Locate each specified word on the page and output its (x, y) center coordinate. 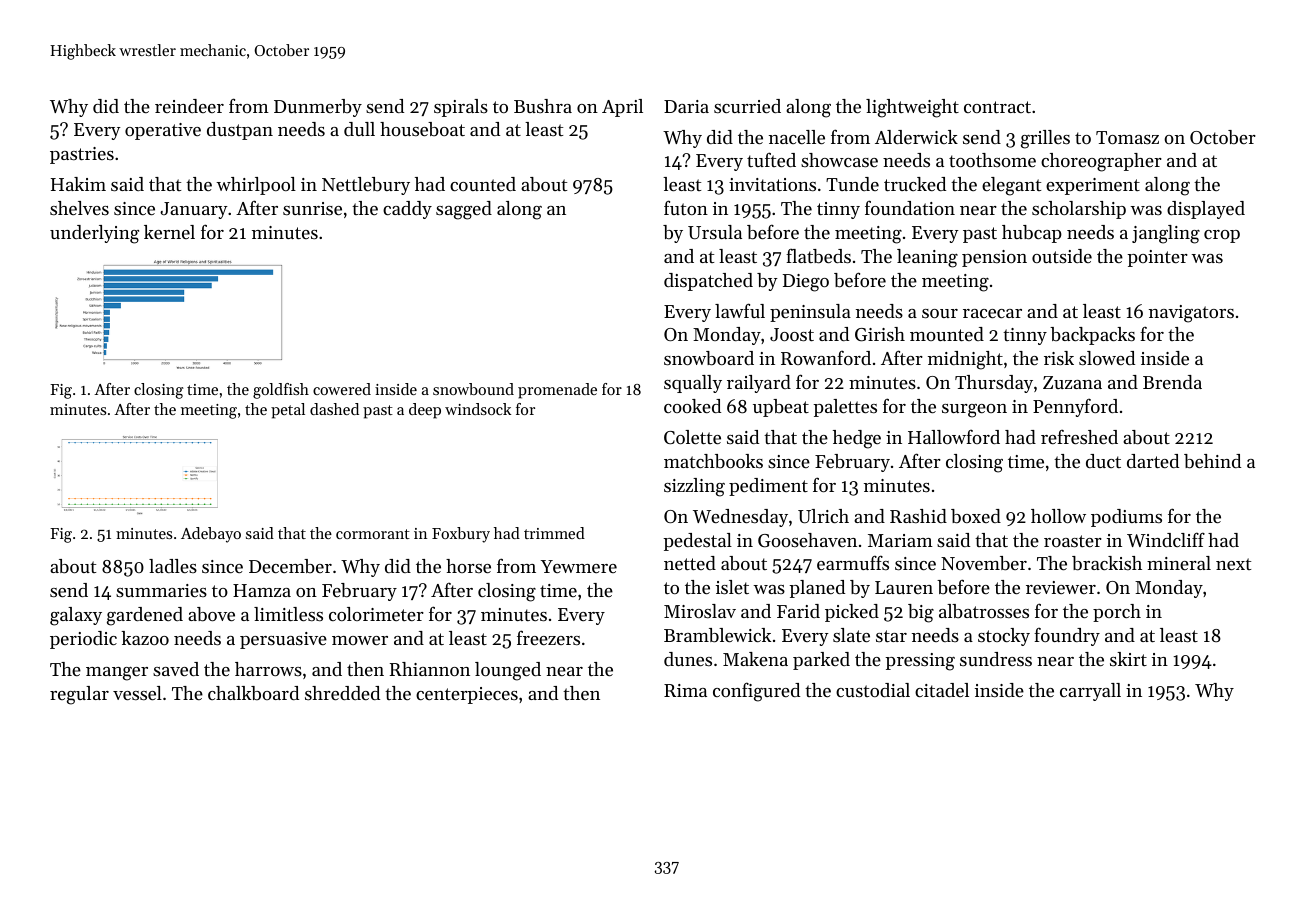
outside (1062, 256)
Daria (686, 106)
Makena (755, 659)
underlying (94, 234)
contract (997, 107)
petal (288, 411)
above (211, 614)
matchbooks (713, 461)
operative (163, 131)
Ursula (715, 232)
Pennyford (1075, 407)
